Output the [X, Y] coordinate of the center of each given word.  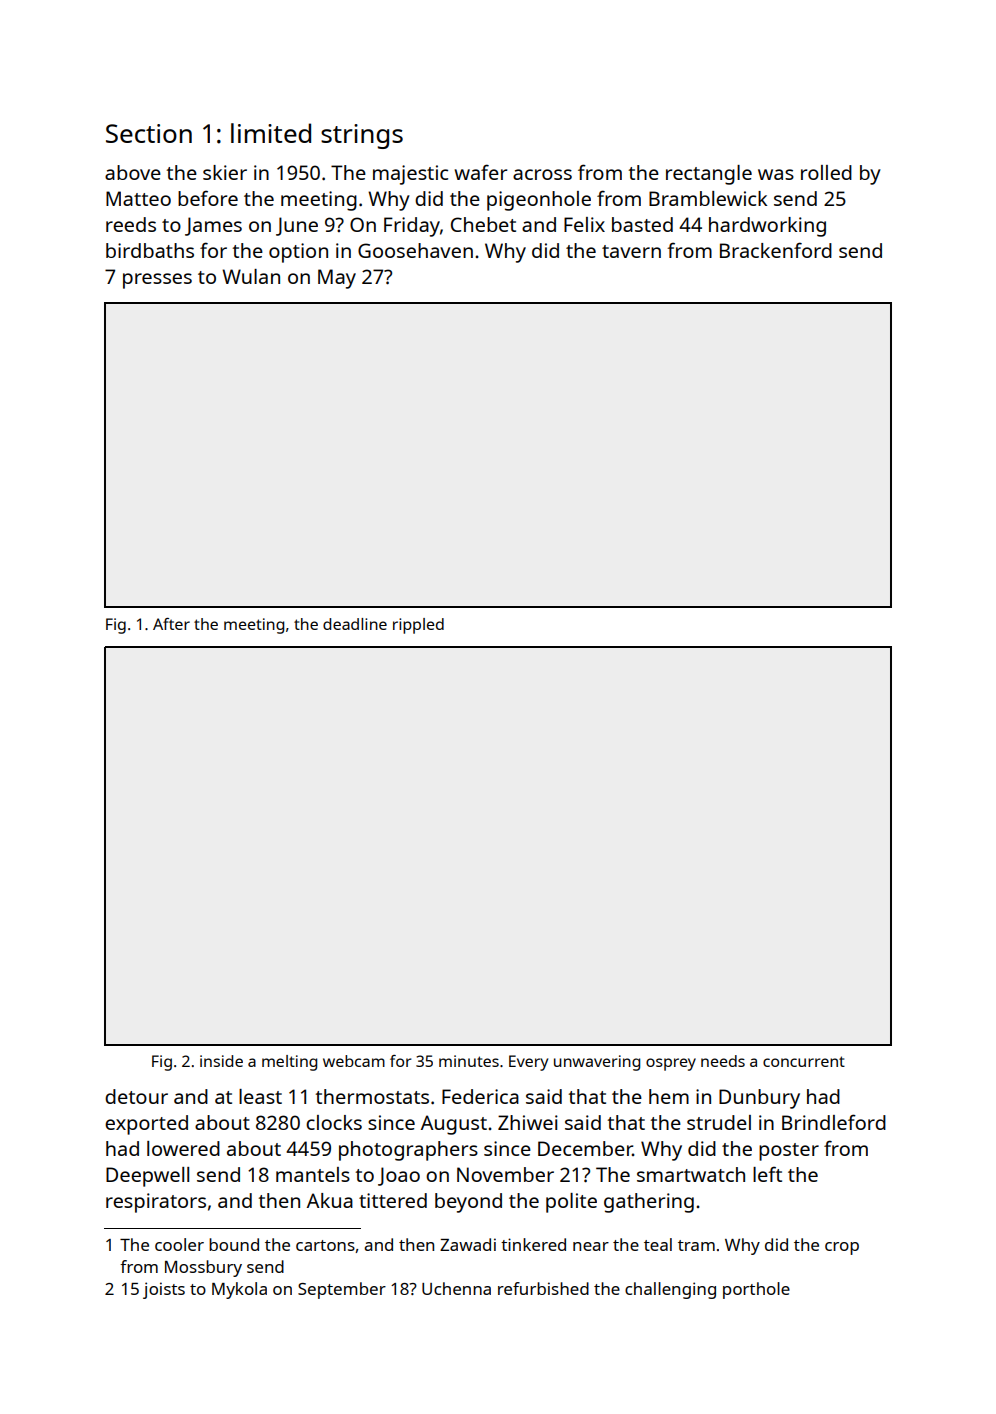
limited [271, 133]
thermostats [372, 1096]
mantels [313, 1174]
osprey [671, 1064]
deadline [355, 624]
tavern [631, 251]
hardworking [767, 227]
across [542, 174]
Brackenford [776, 250]
